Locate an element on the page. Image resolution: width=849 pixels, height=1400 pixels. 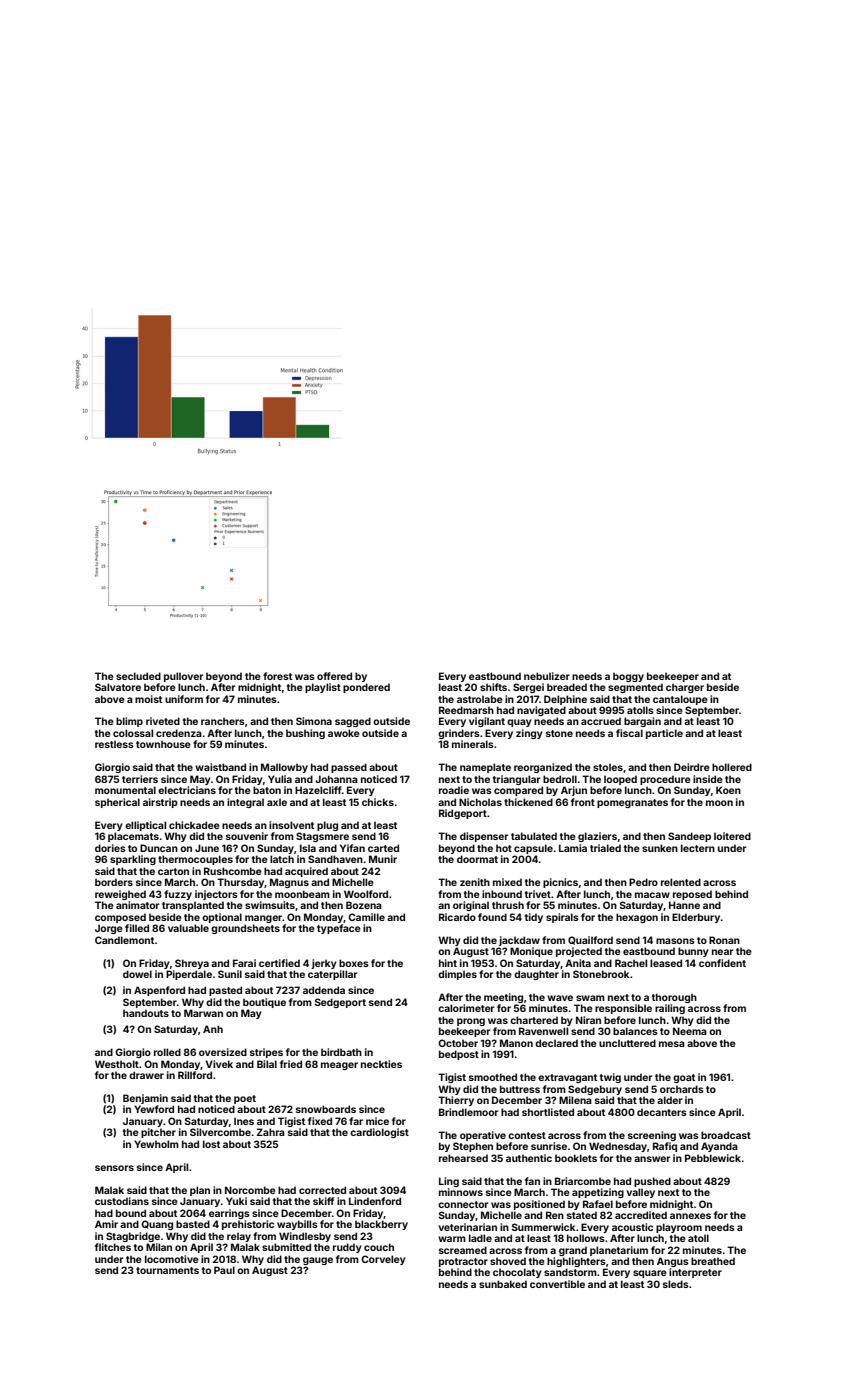
handouts is located at coordinates (146, 1013).
